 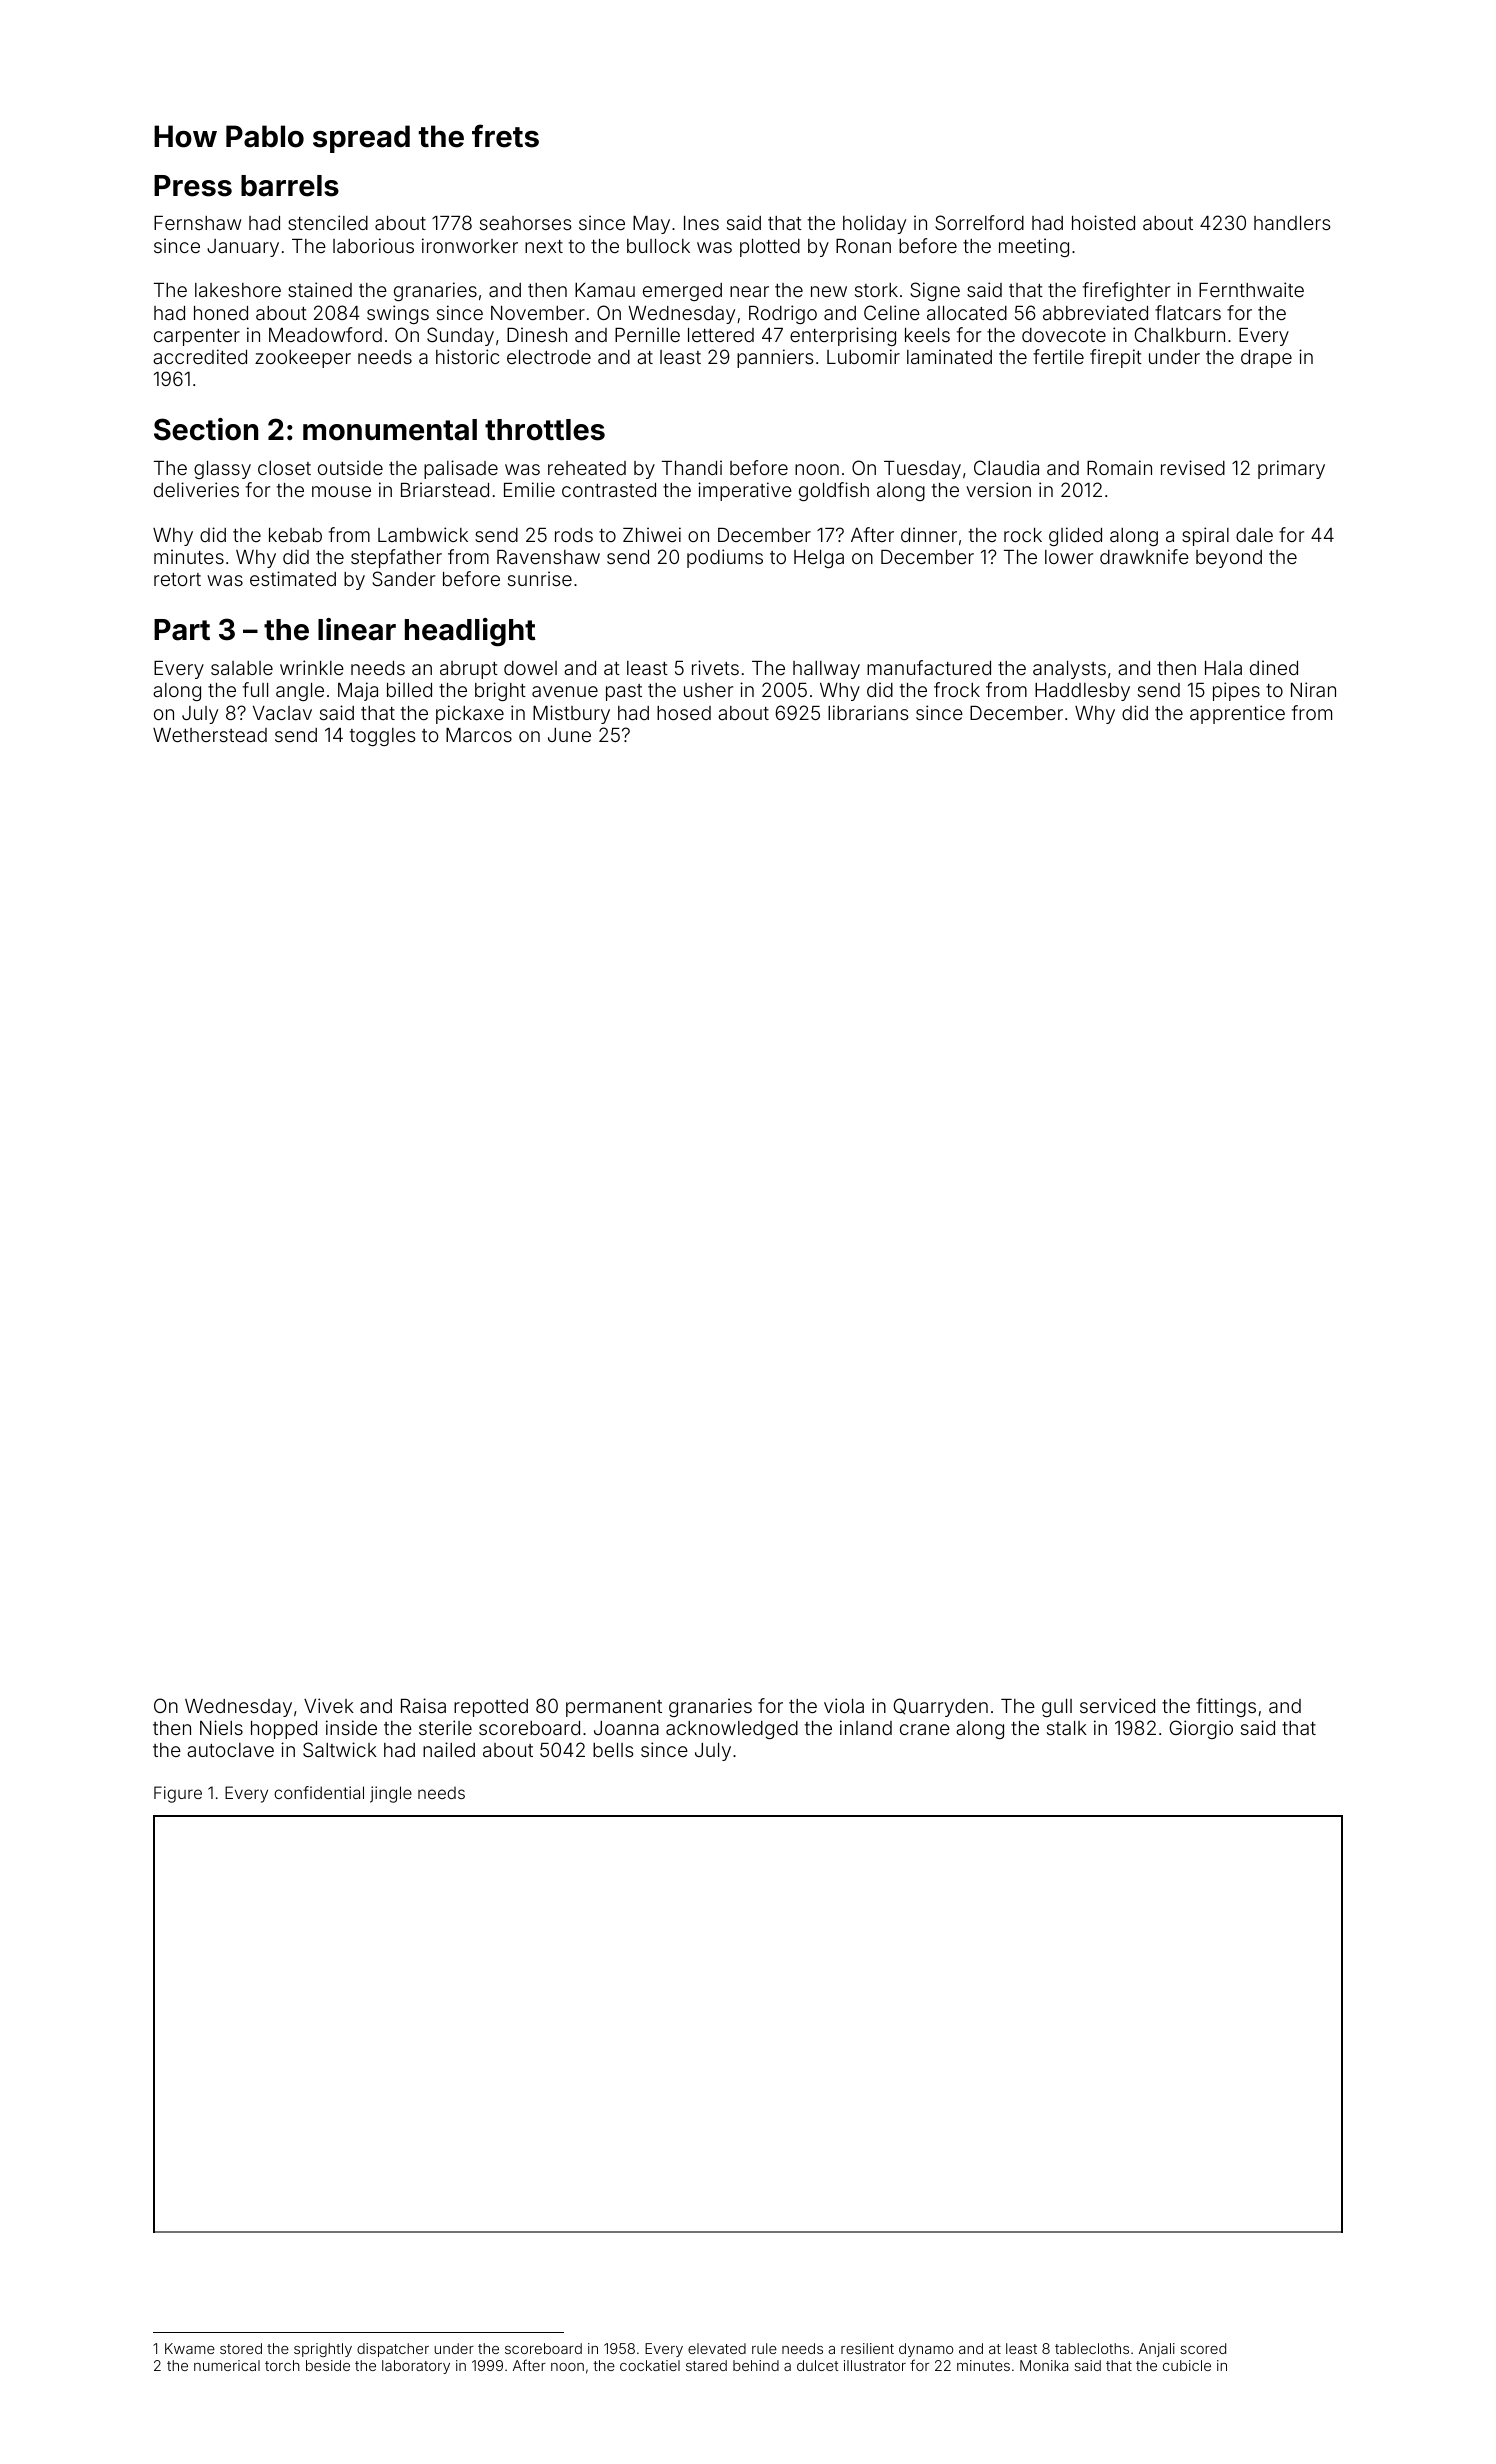 I want to click on toggles, so click(x=382, y=737).
